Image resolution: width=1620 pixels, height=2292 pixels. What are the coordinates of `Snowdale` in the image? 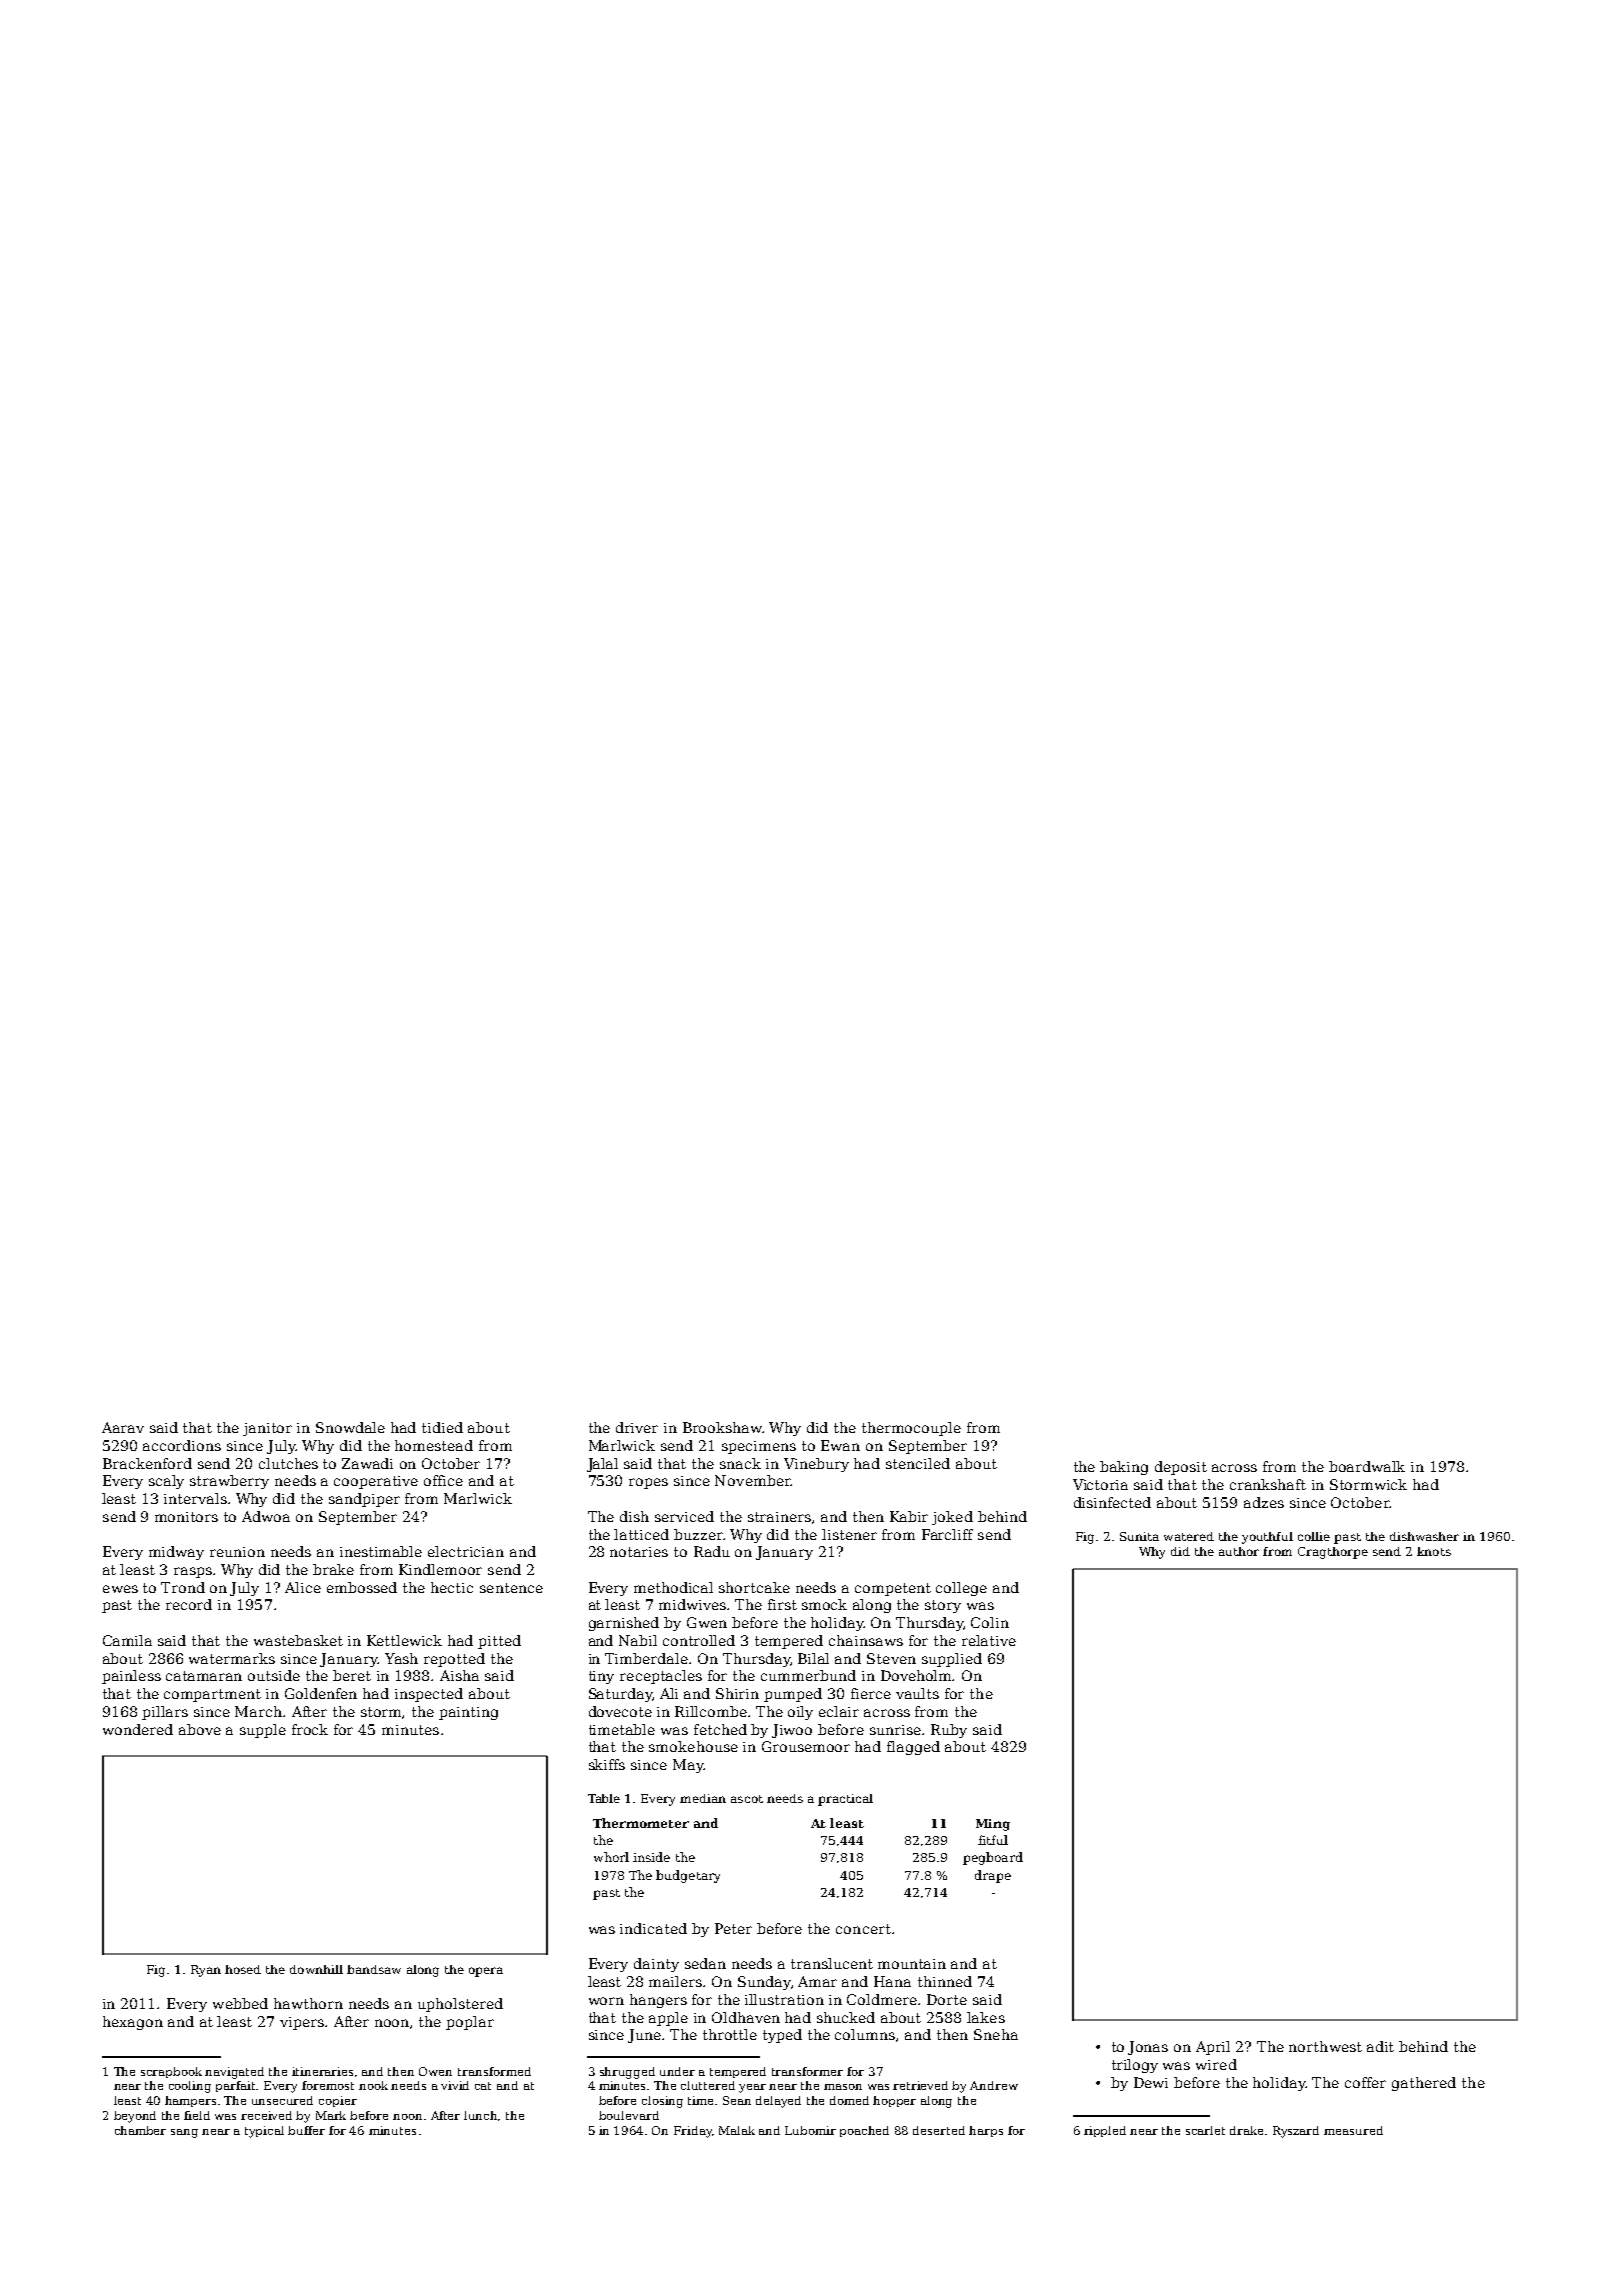 It's located at (350, 1427).
